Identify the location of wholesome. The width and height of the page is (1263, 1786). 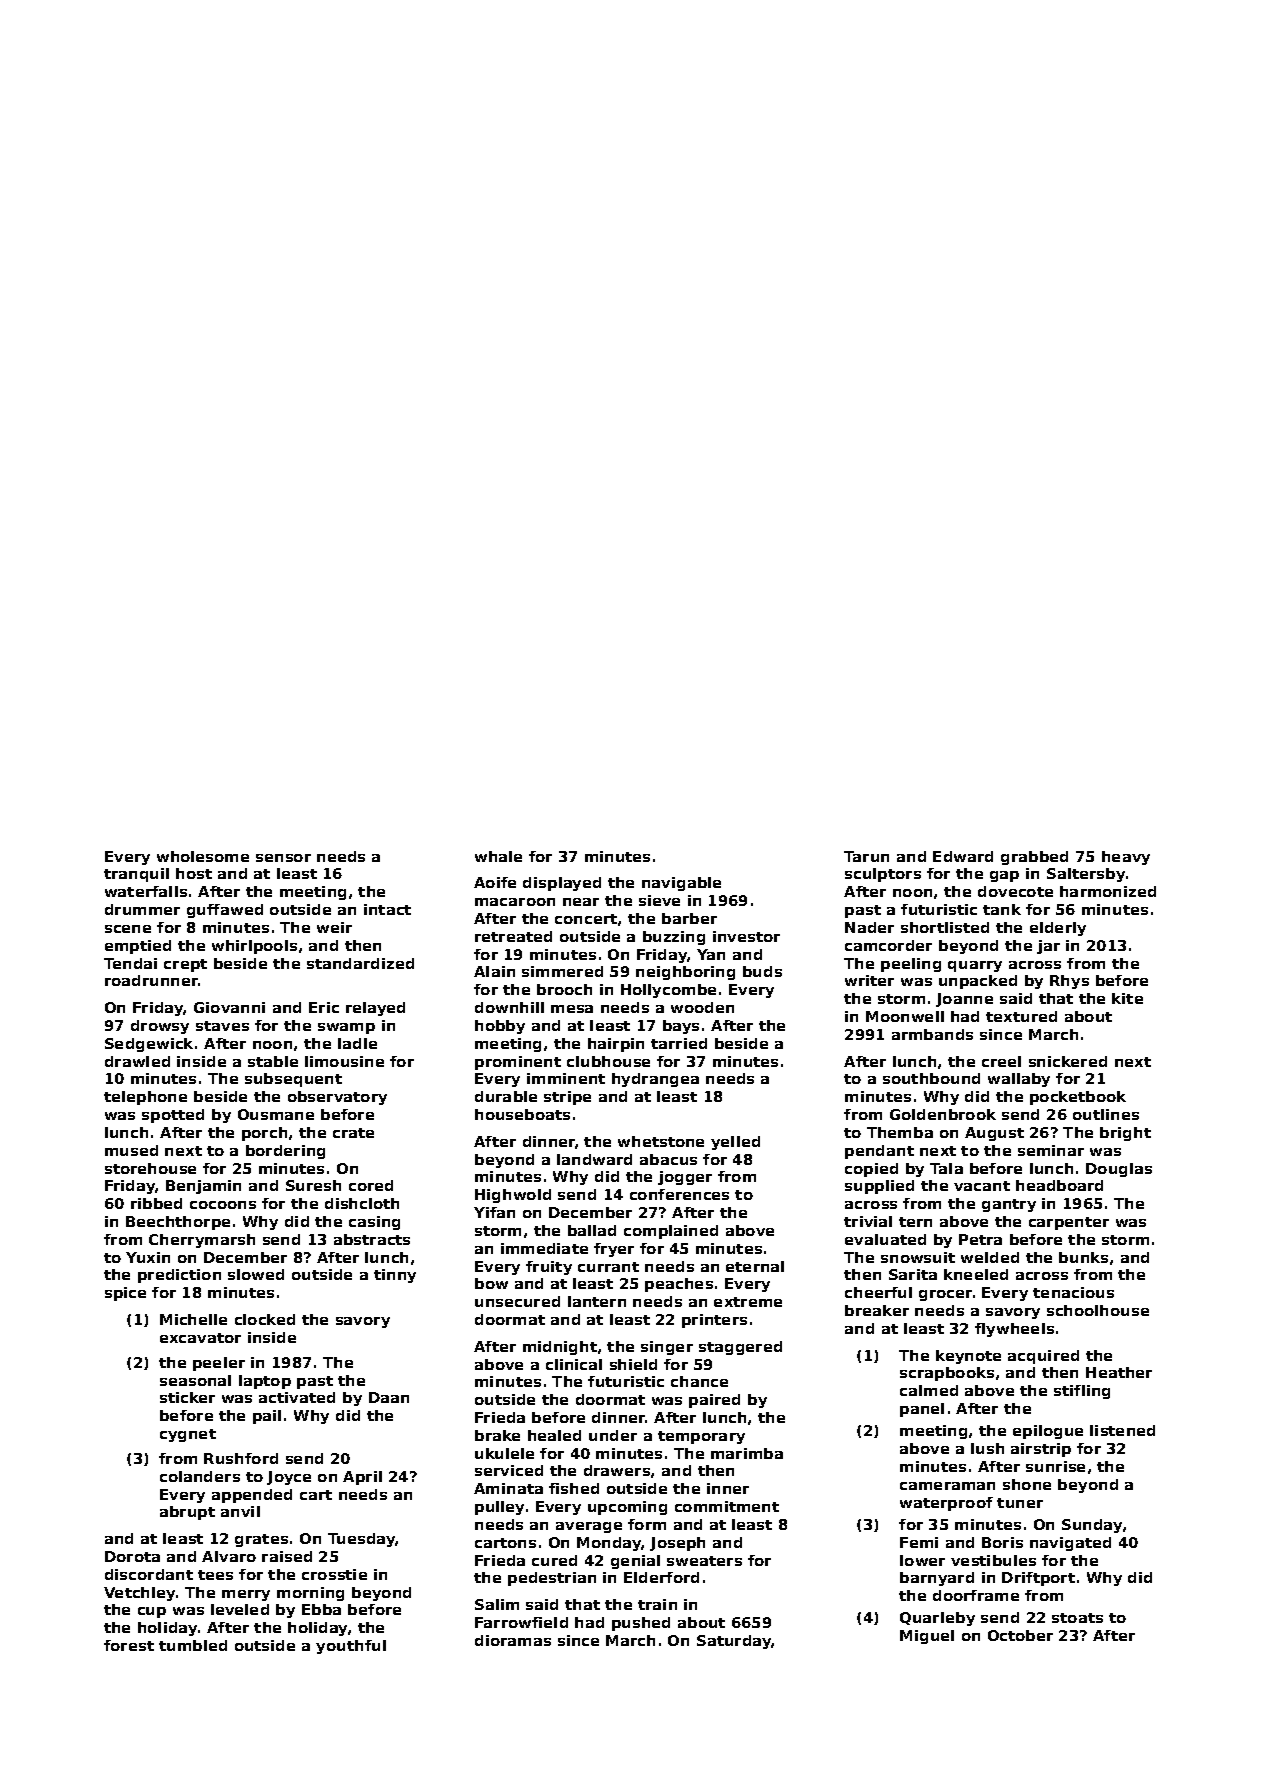
(203, 856).
